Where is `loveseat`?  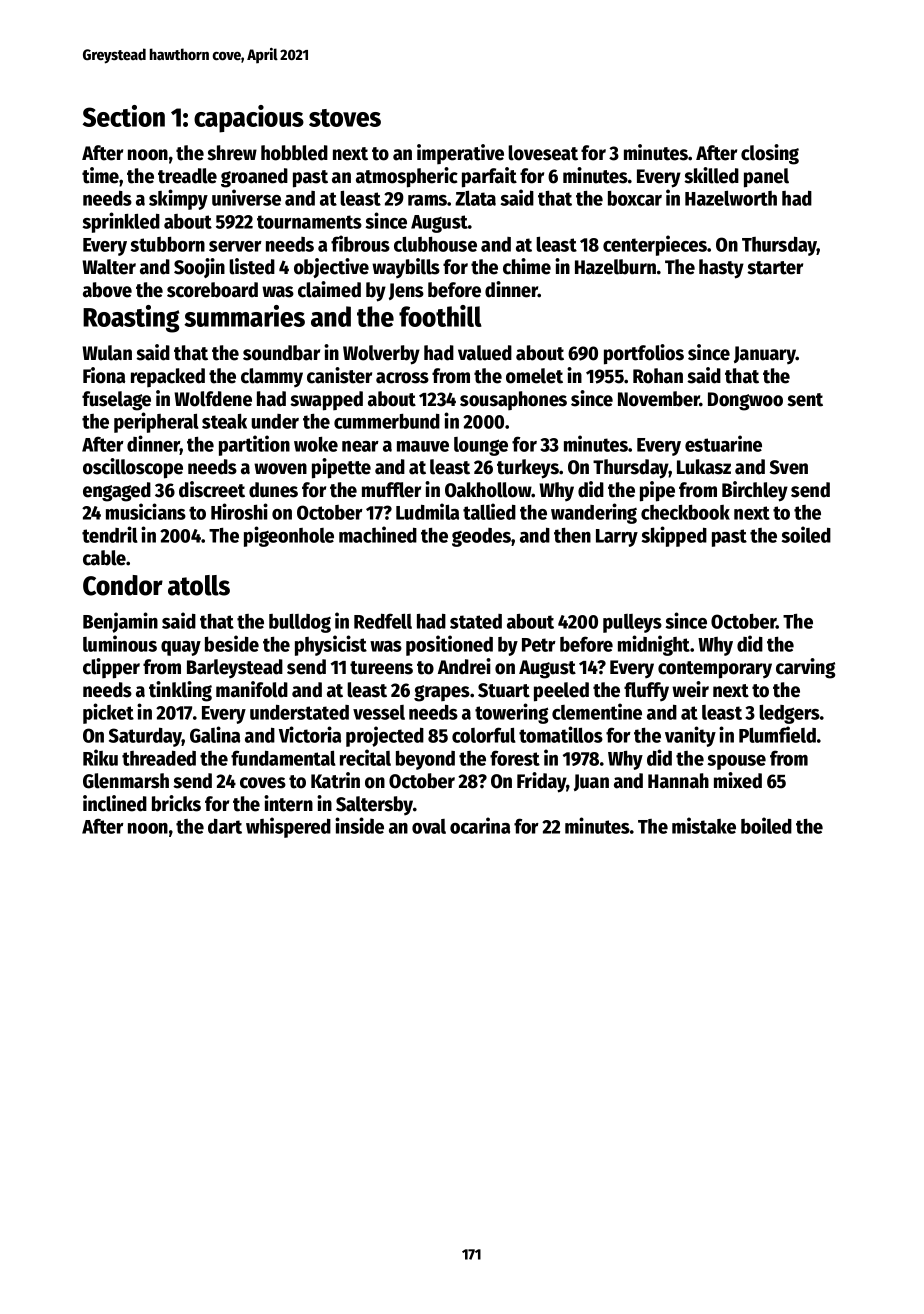
loveseat is located at coordinates (543, 153).
